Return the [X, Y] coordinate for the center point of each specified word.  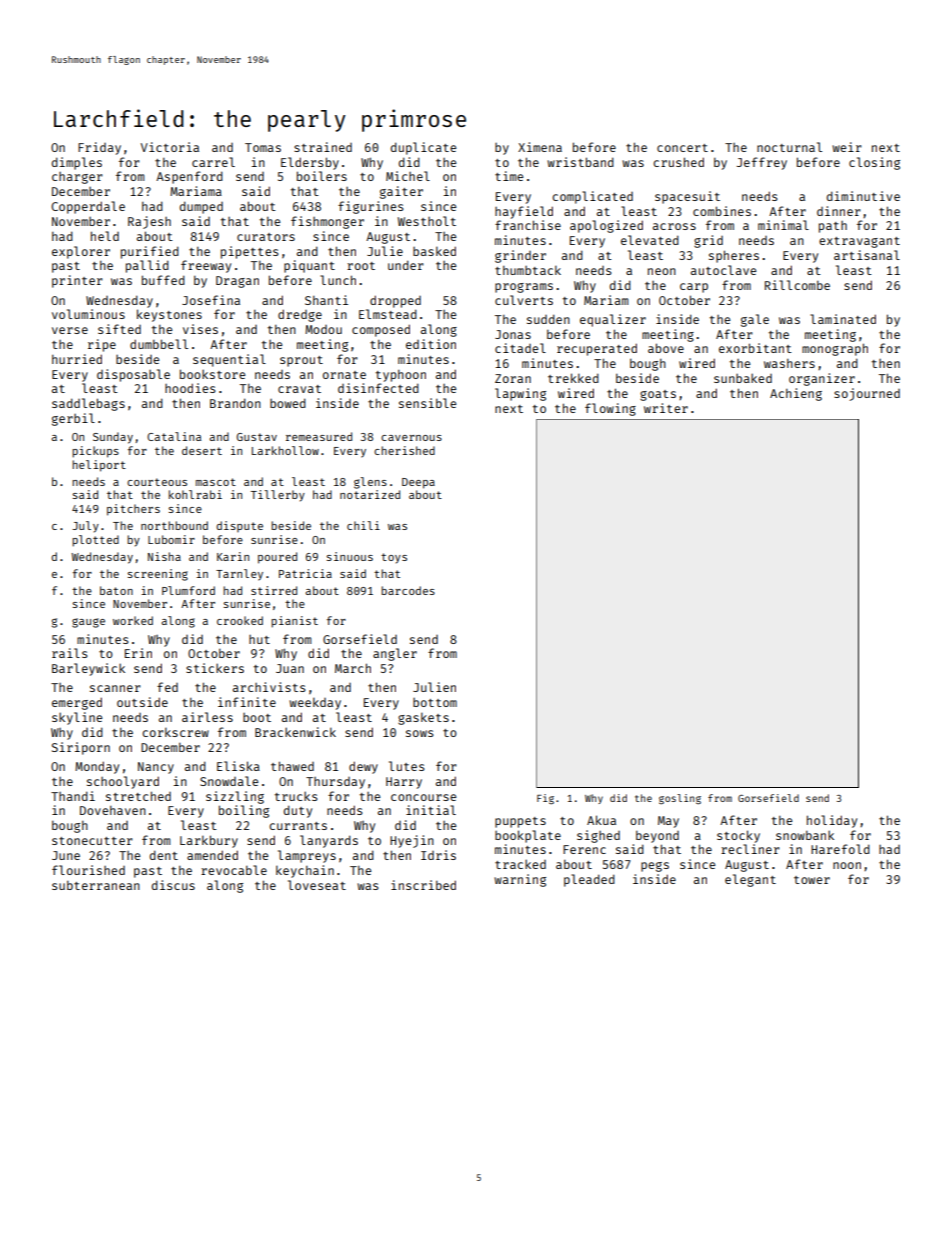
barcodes [408, 590]
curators [266, 237]
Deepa [418, 483]
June [66, 855]
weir [847, 147]
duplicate [423, 148]
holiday [832, 821]
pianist [294, 622]
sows [420, 733]
